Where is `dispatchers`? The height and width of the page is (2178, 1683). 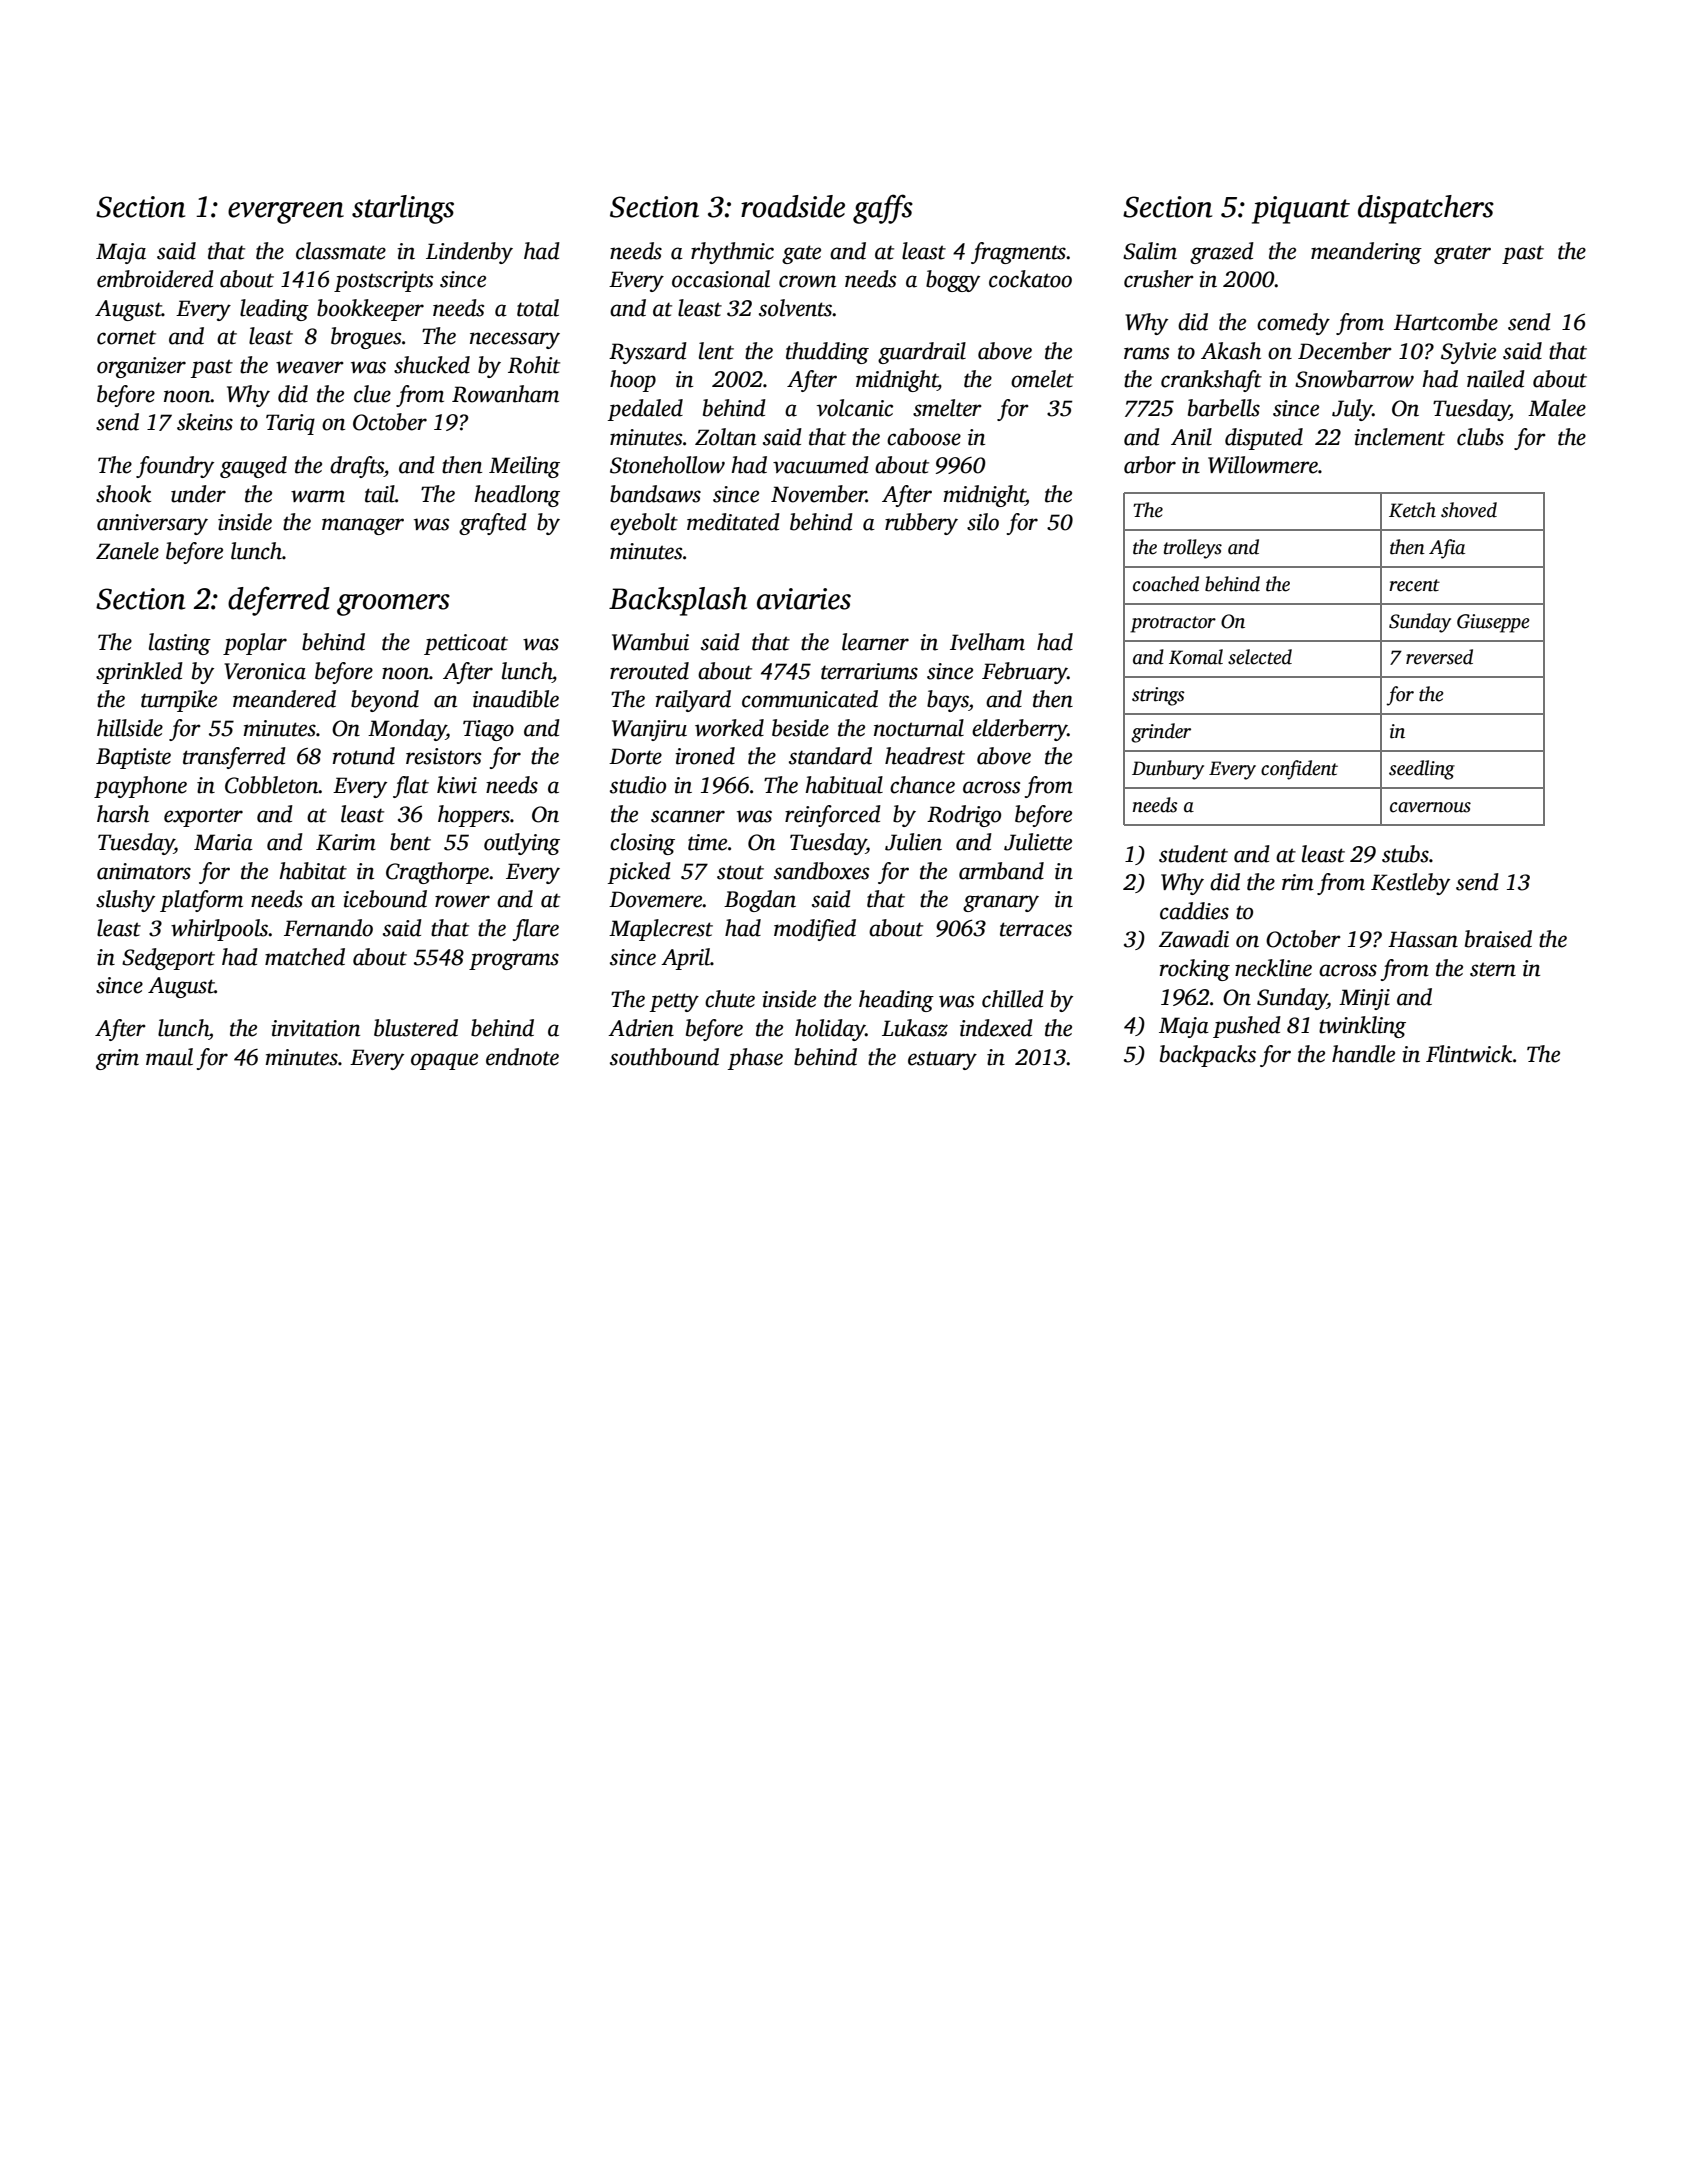 dispatchers is located at coordinates (1426, 209).
